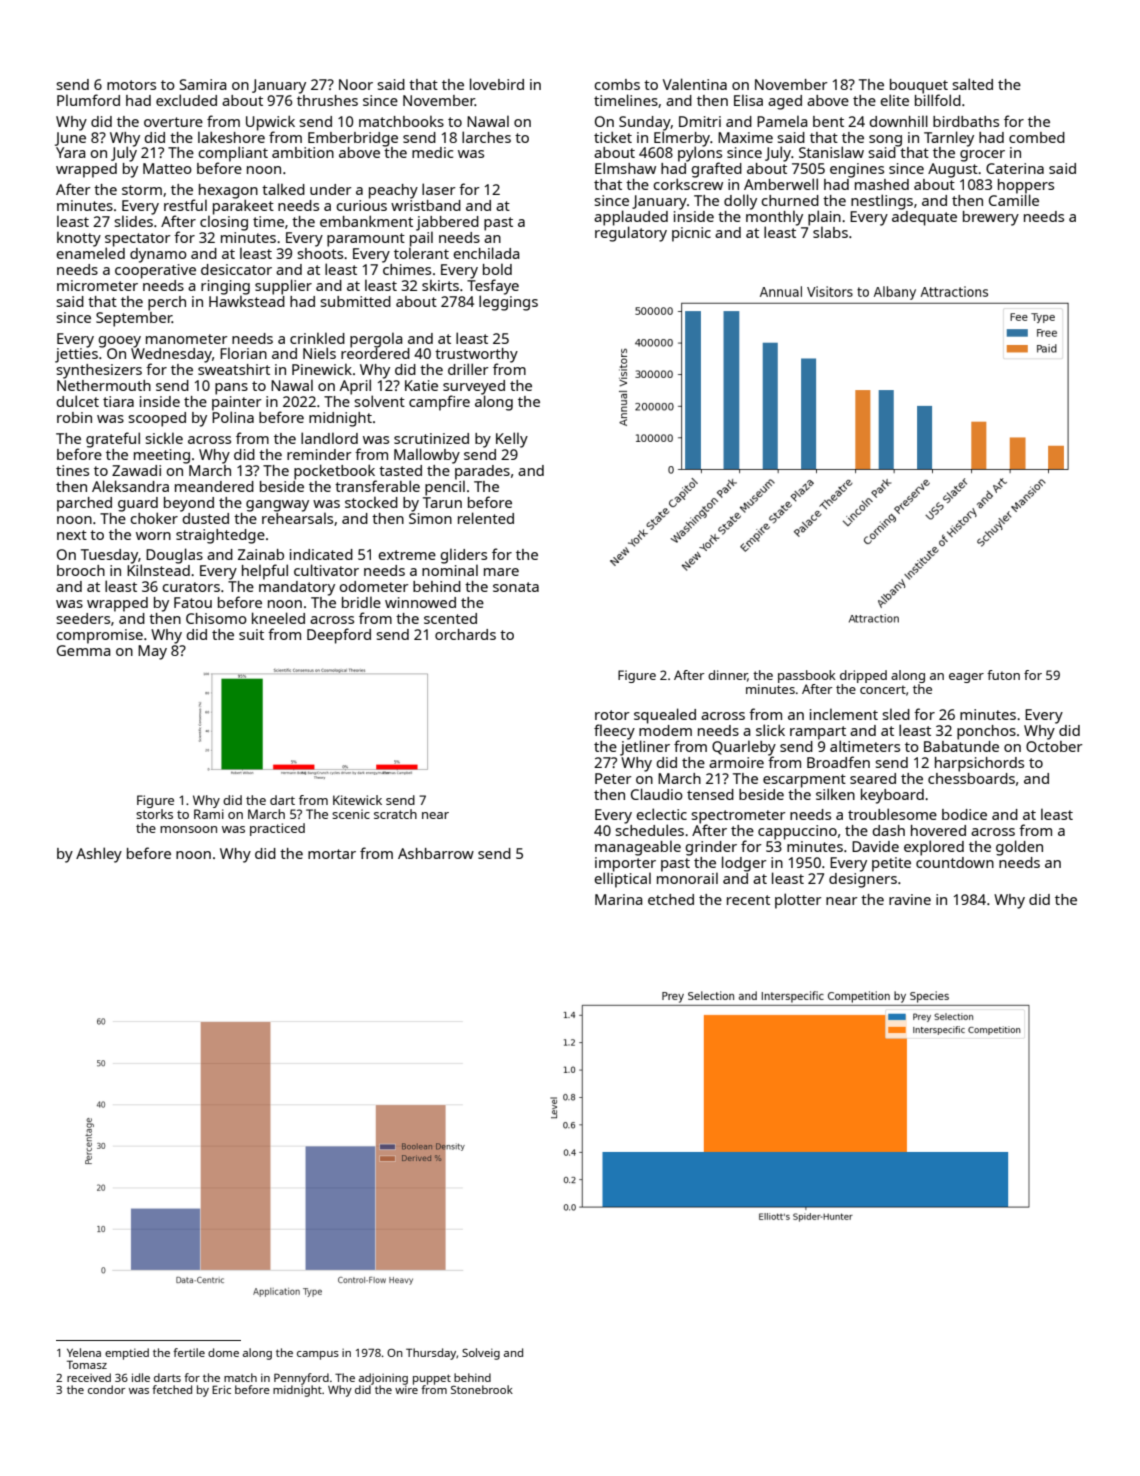  Describe the element at coordinates (234, 369) in the image. I see `sweatshirt` at that location.
